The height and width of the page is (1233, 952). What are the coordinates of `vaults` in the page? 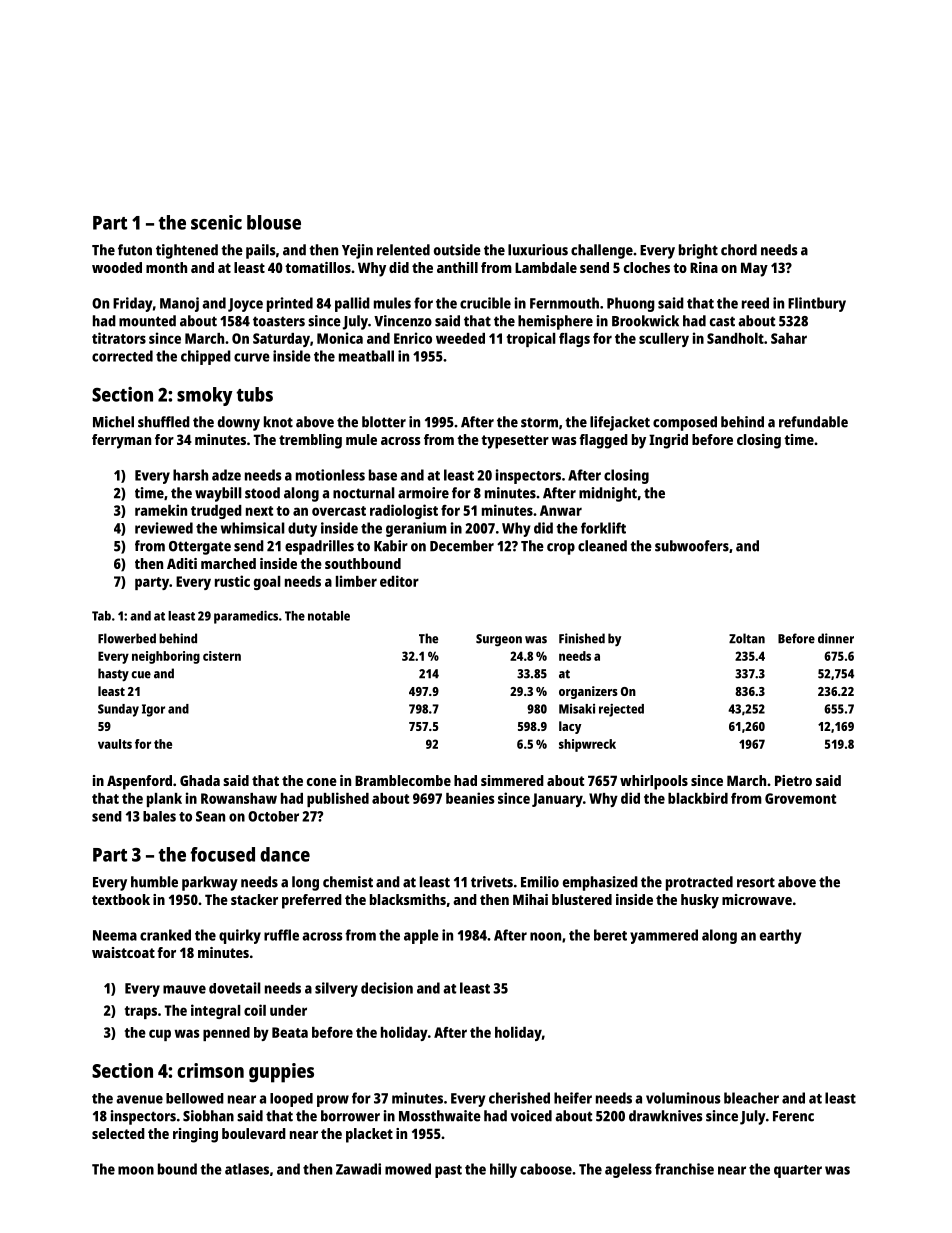 It's located at (115, 744).
